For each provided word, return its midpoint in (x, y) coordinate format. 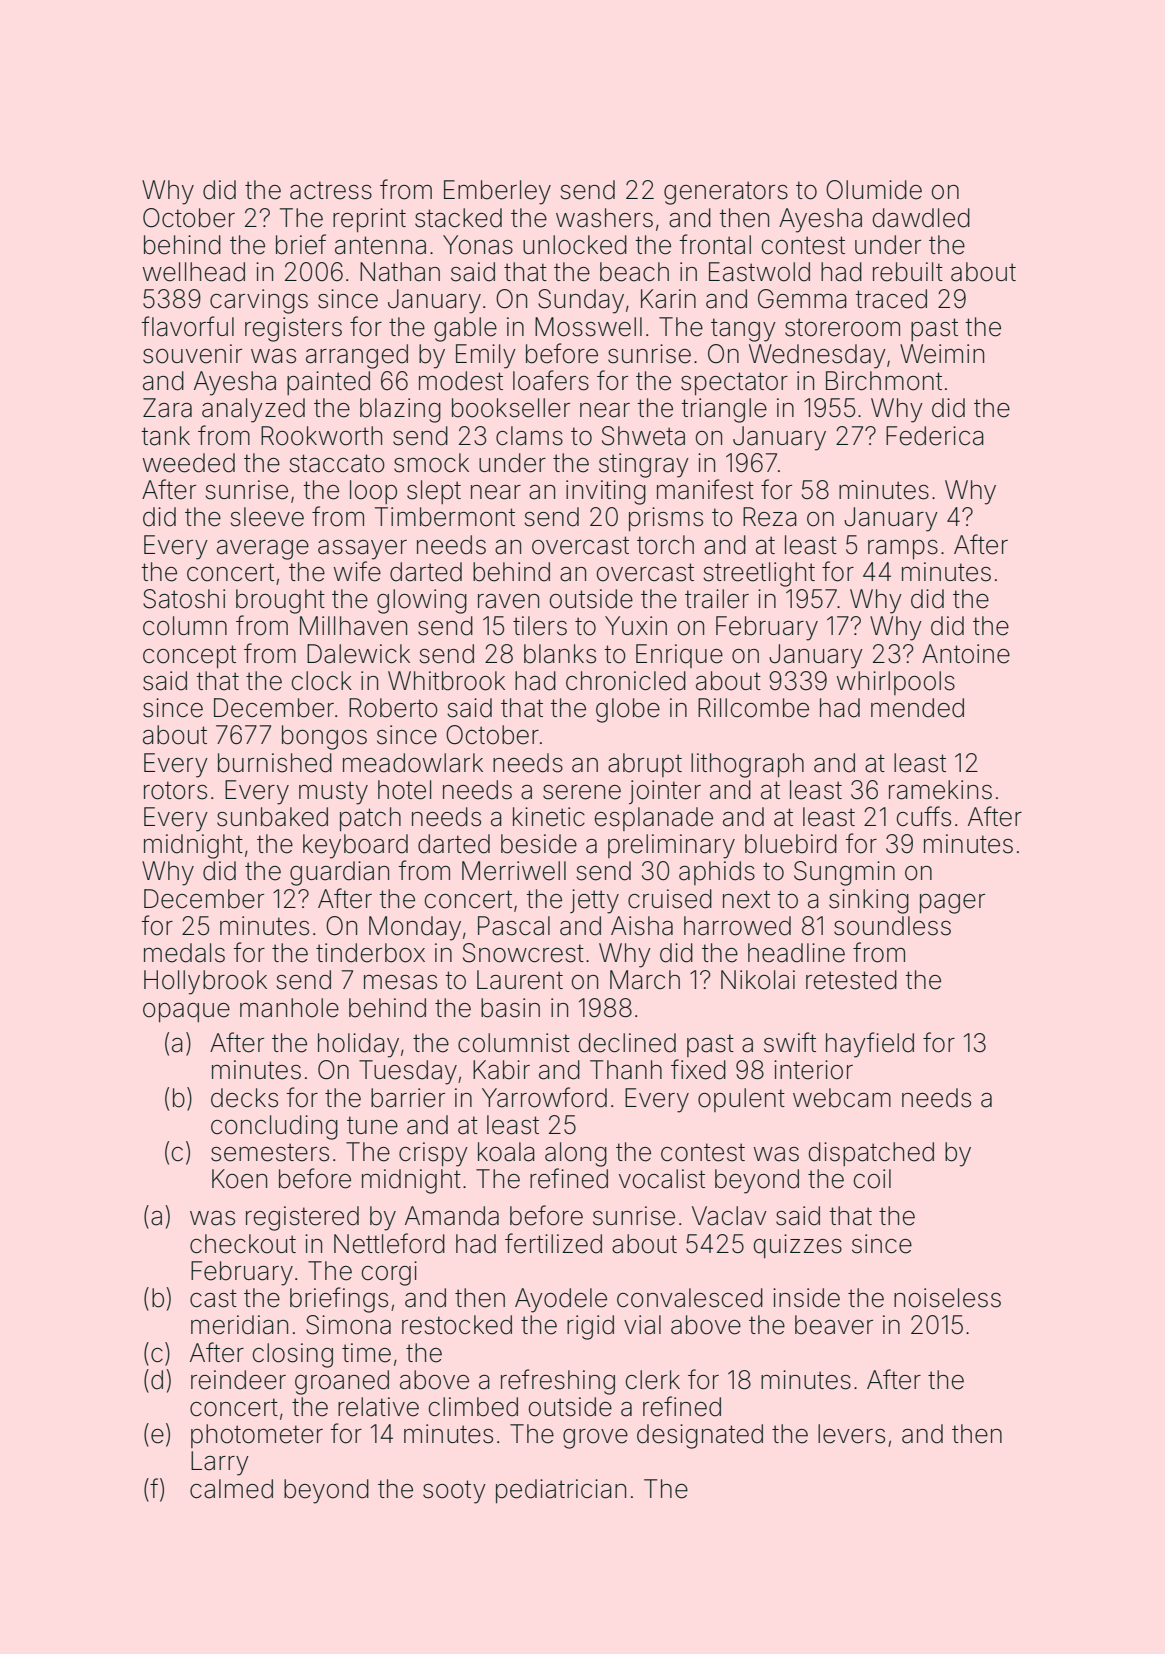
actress (331, 190)
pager (952, 904)
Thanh (626, 1070)
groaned (342, 1382)
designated (700, 1436)
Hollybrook (205, 982)
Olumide (874, 190)
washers (604, 218)
